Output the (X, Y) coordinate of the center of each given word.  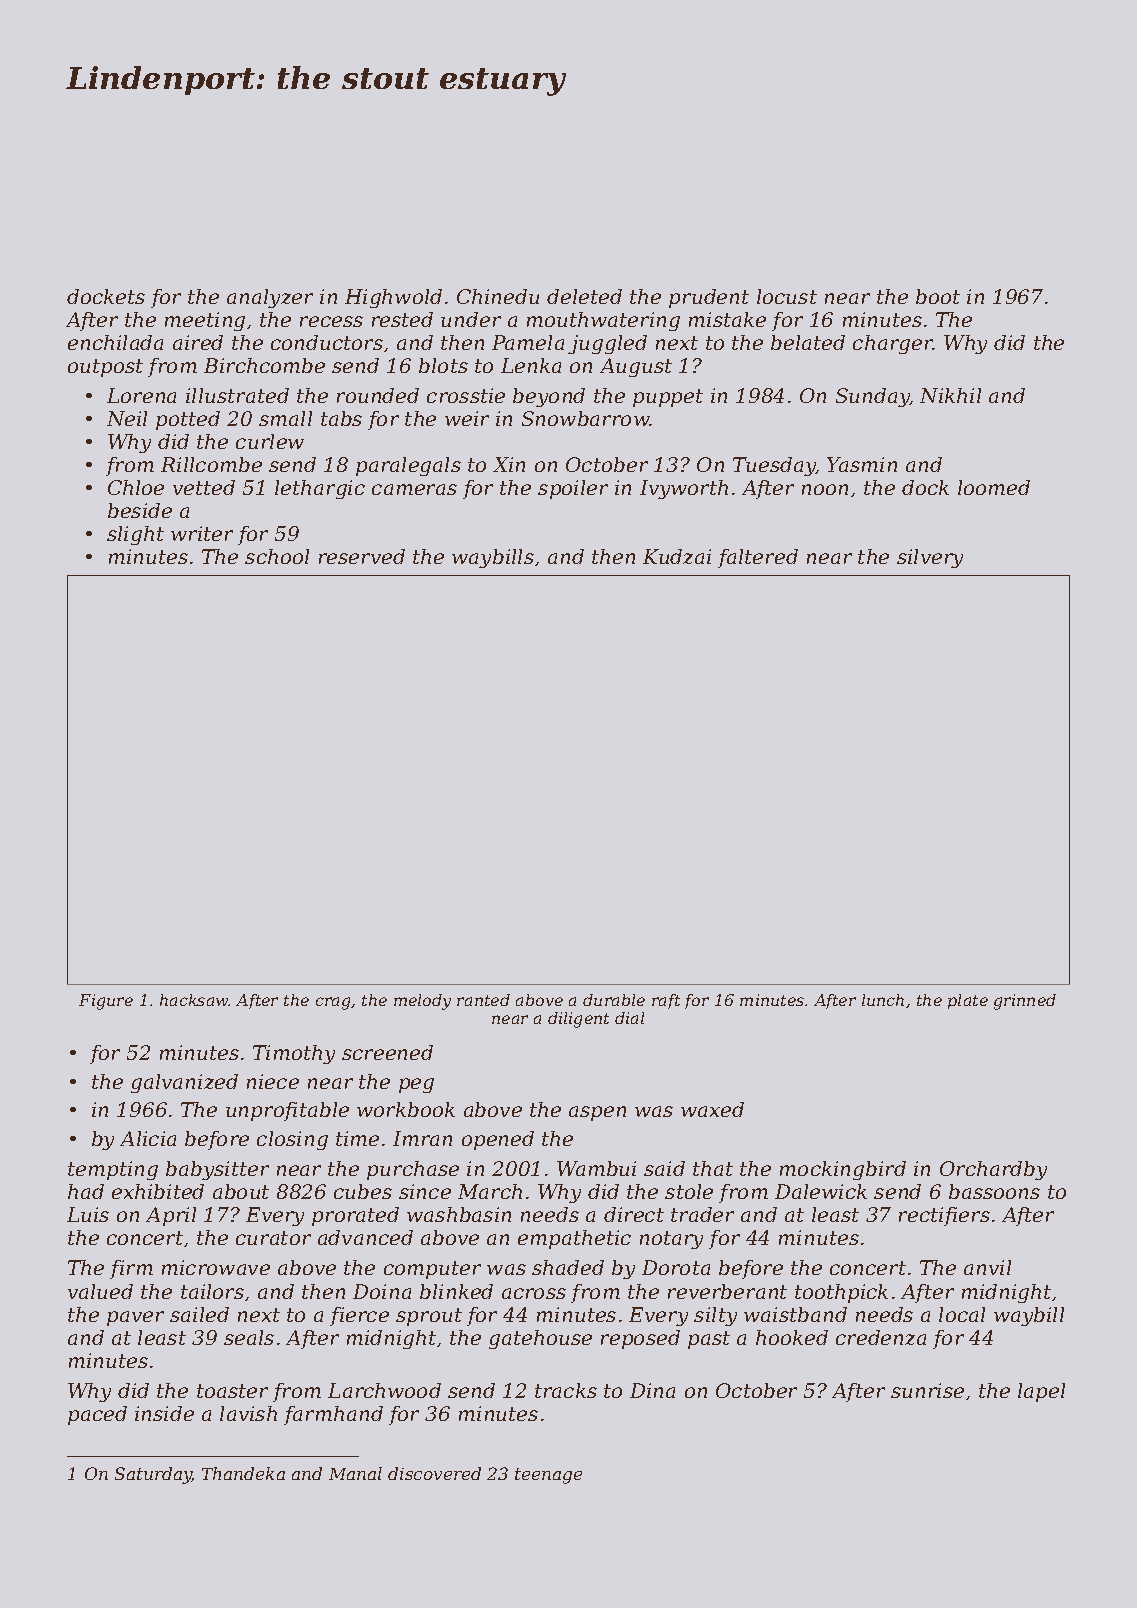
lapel (1041, 1392)
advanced (365, 1237)
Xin (509, 464)
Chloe (136, 487)
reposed (640, 1339)
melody (422, 1002)
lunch (883, 1000)
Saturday (153, 1475)
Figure (106, 1002)
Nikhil (950, 395)
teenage (548, 1476)
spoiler (573, 489)
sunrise (927, 1390)
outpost (105, 368)
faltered (758, 558)
